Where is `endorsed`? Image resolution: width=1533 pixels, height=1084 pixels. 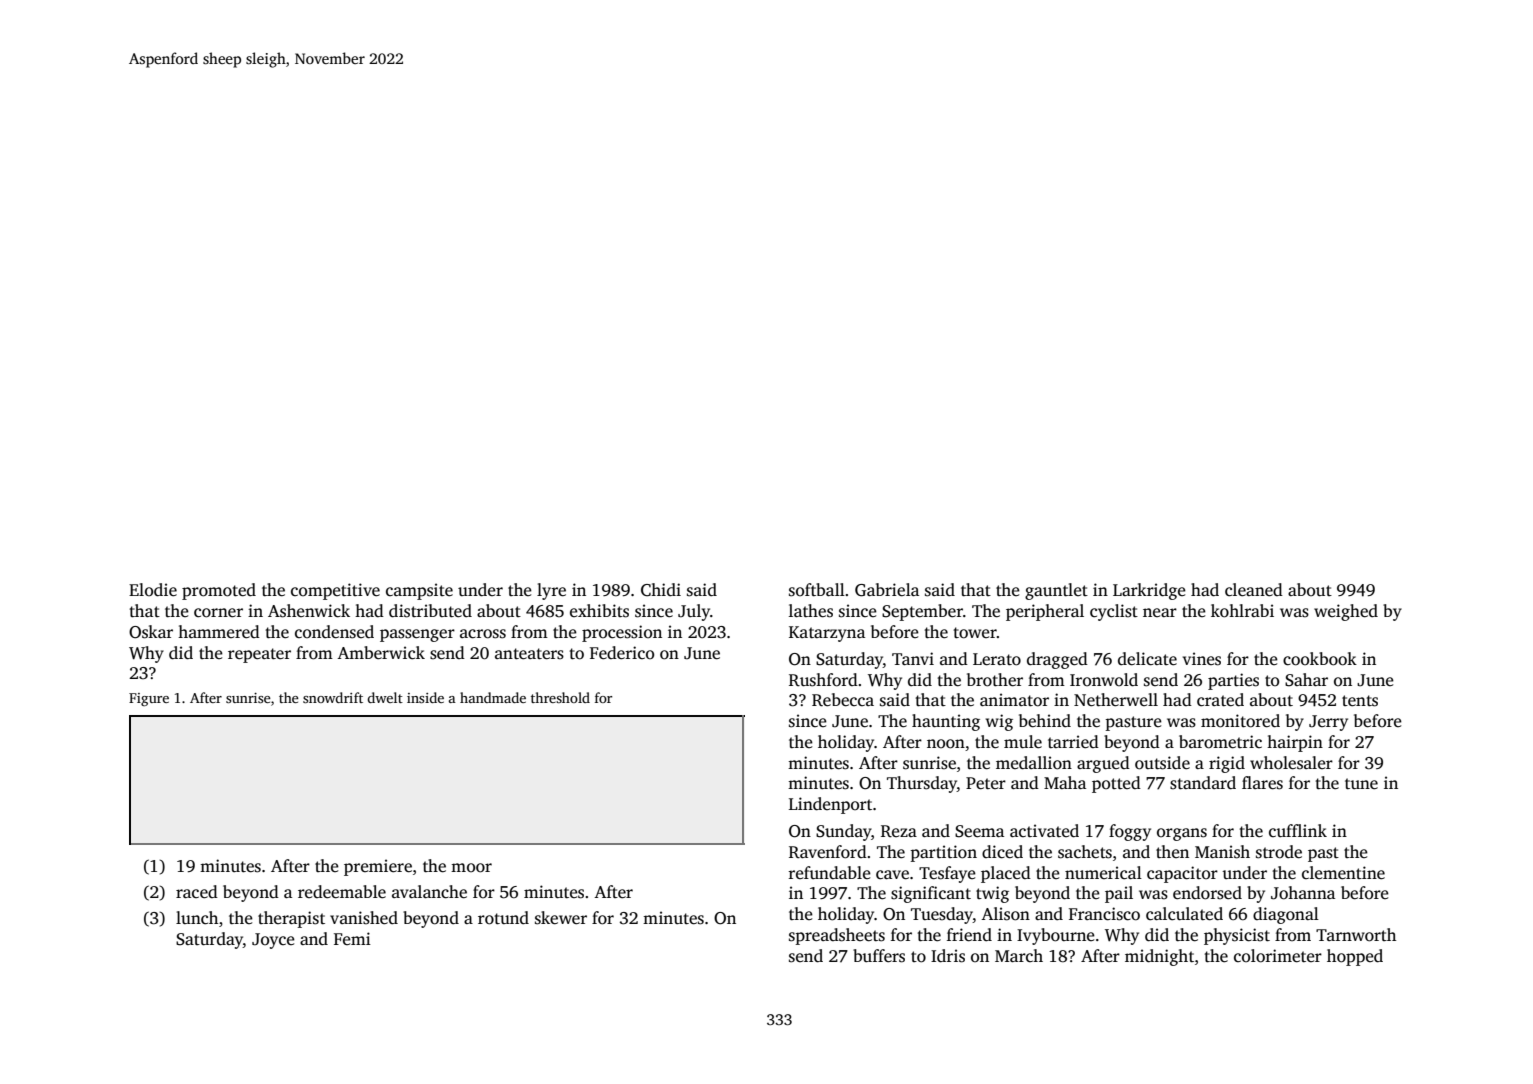 endorsed is located at coordinates (1207, 893).
